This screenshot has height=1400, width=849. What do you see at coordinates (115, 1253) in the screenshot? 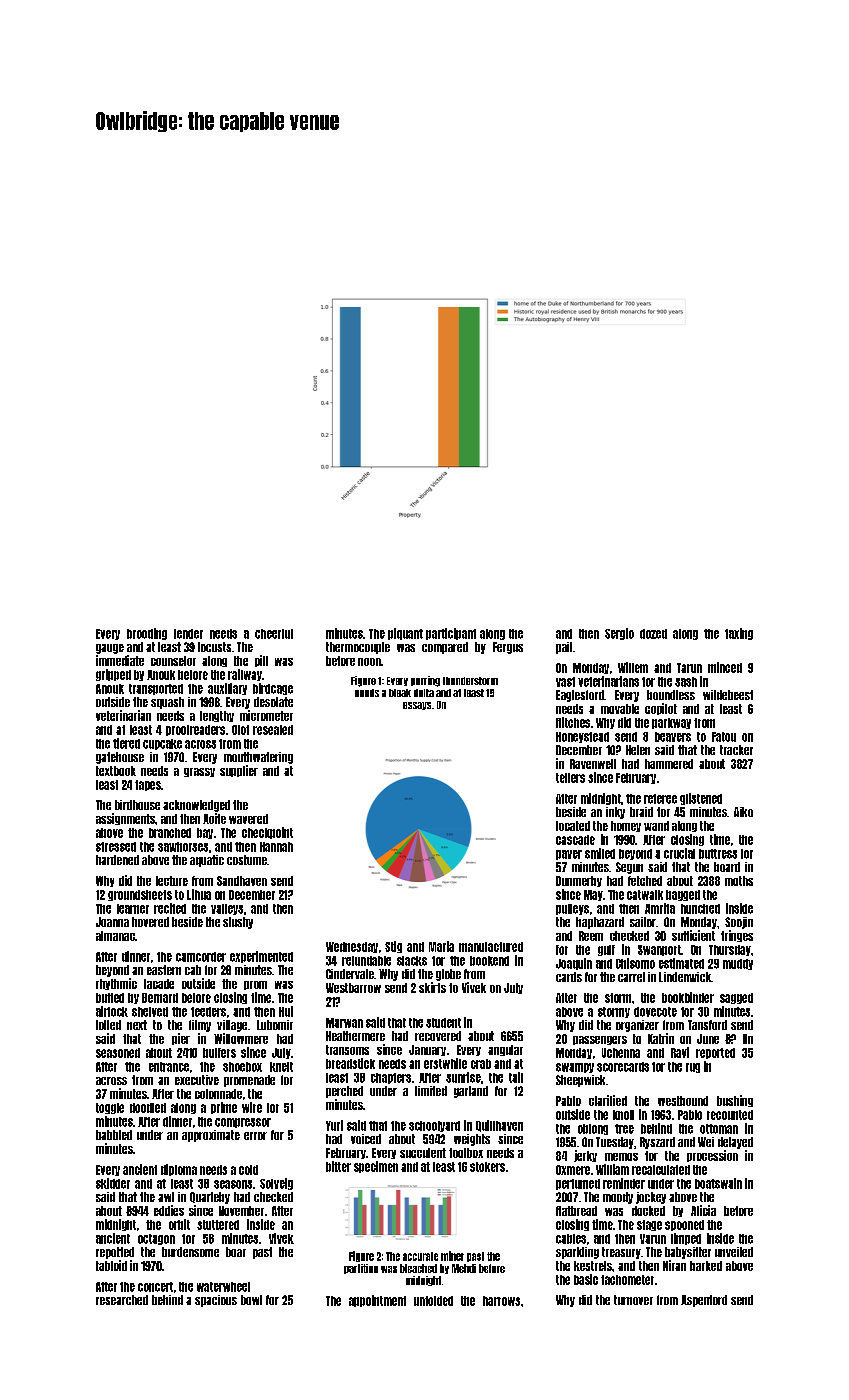
I see `repotted` at bounding box center [115, 1253].
